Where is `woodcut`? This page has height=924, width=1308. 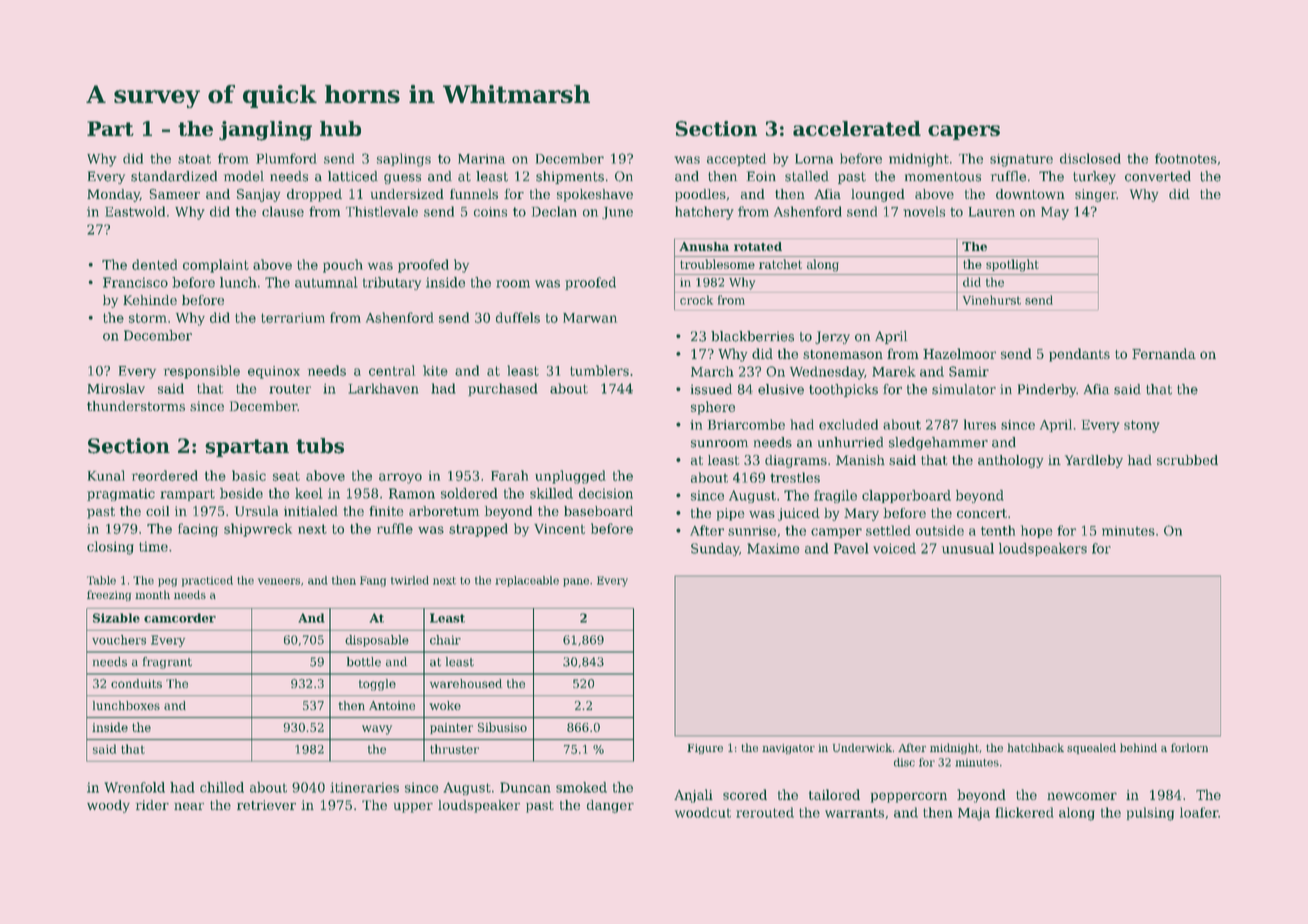
woodcut is located at coordinates (703, 812).
